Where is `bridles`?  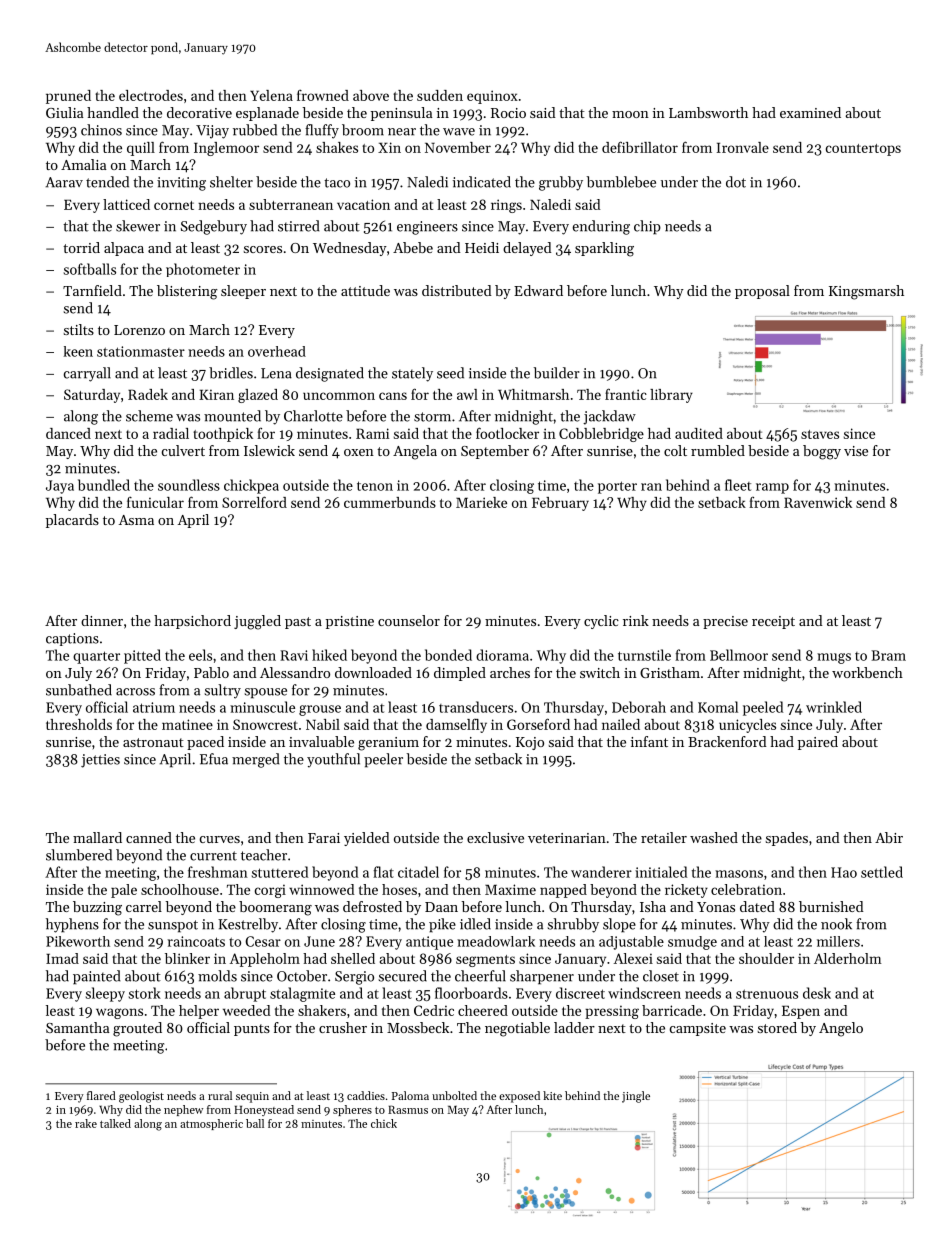 bridles is located at coordinates (231, 373).
